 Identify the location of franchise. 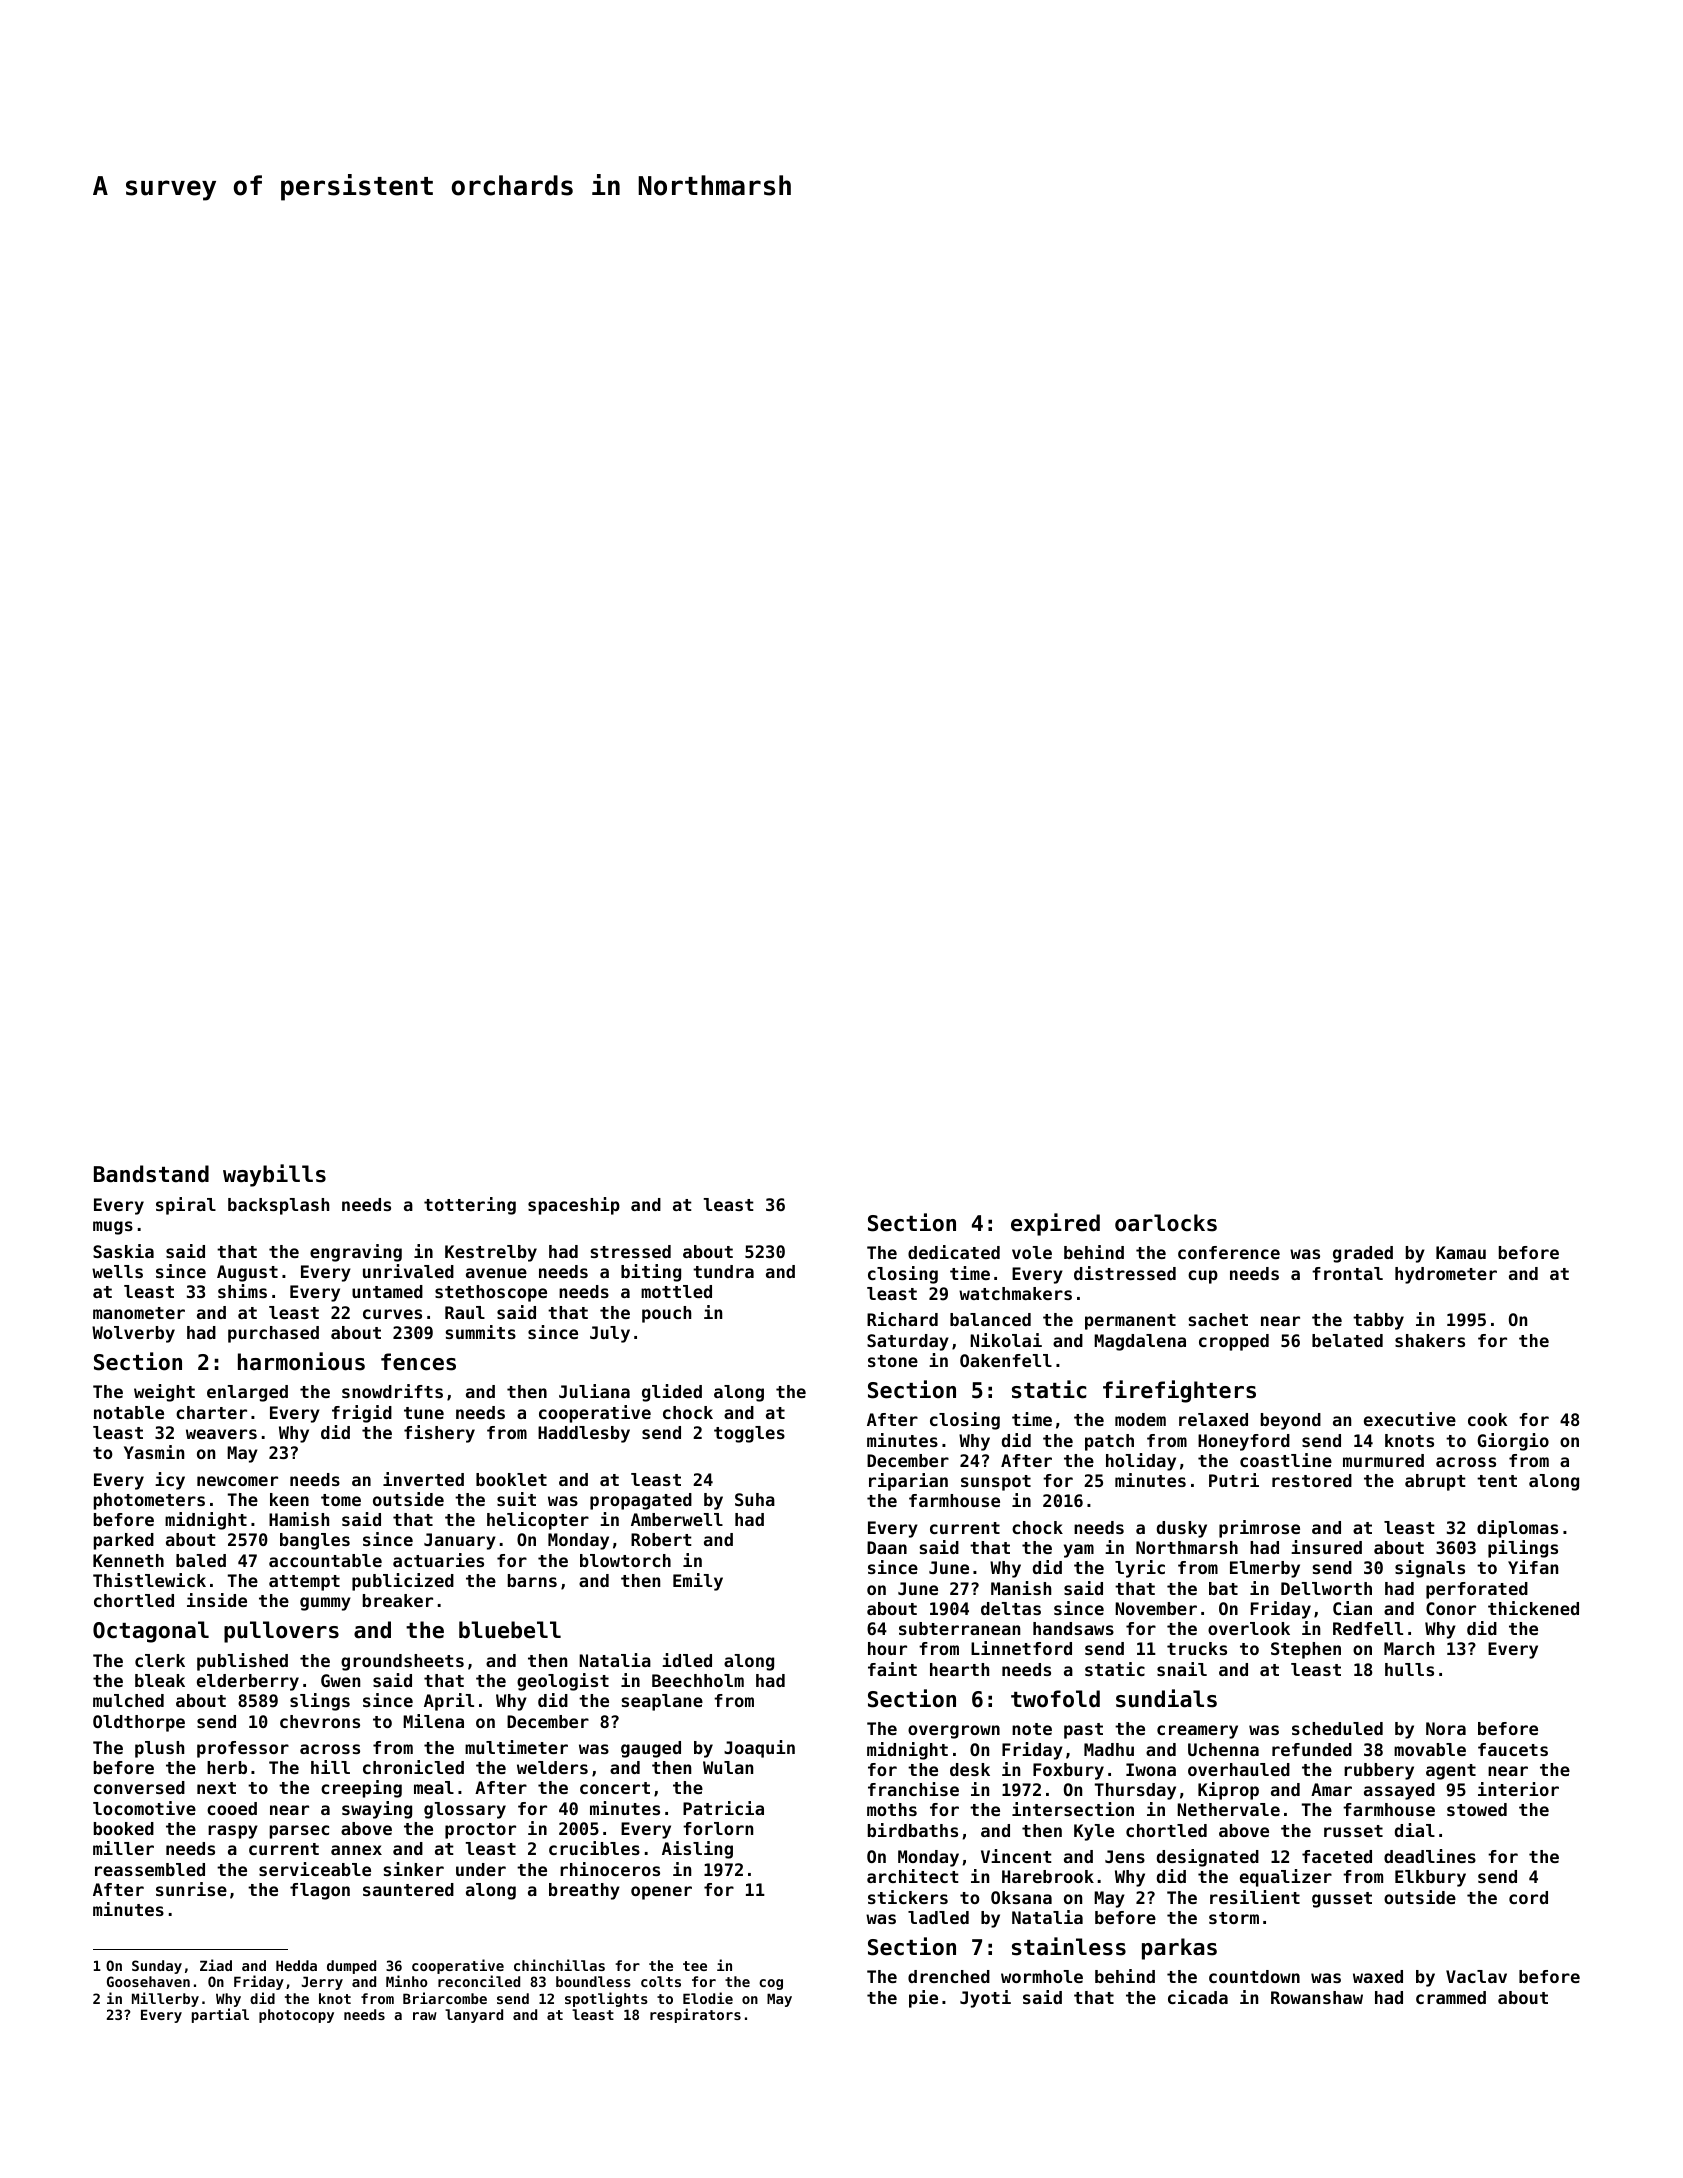
(913, 1789).
